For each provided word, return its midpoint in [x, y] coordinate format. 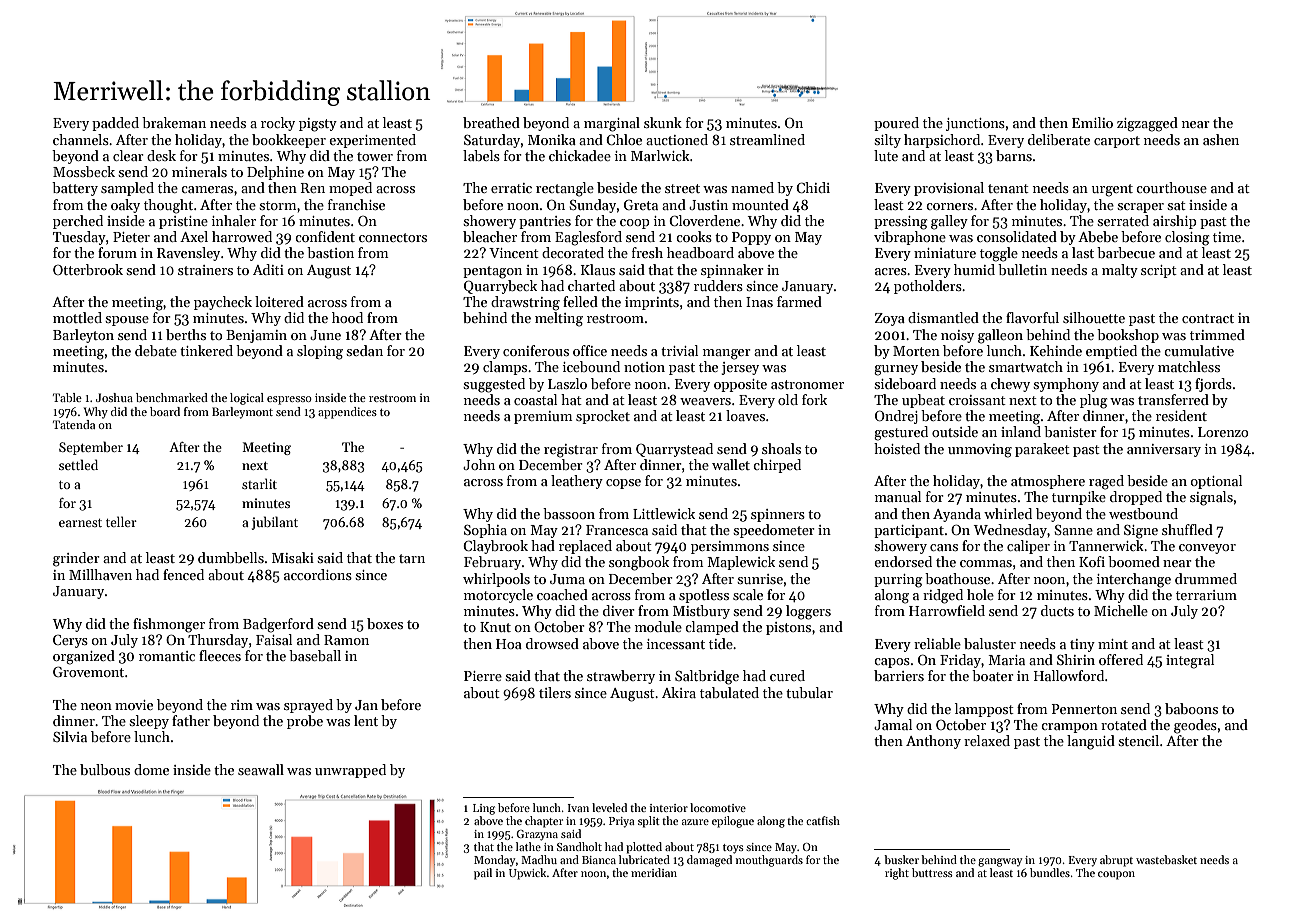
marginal [612, 124]
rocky [278, 124]
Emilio [1092, 122]
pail [483, 874]
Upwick [528, 874]
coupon [1116, 875]
